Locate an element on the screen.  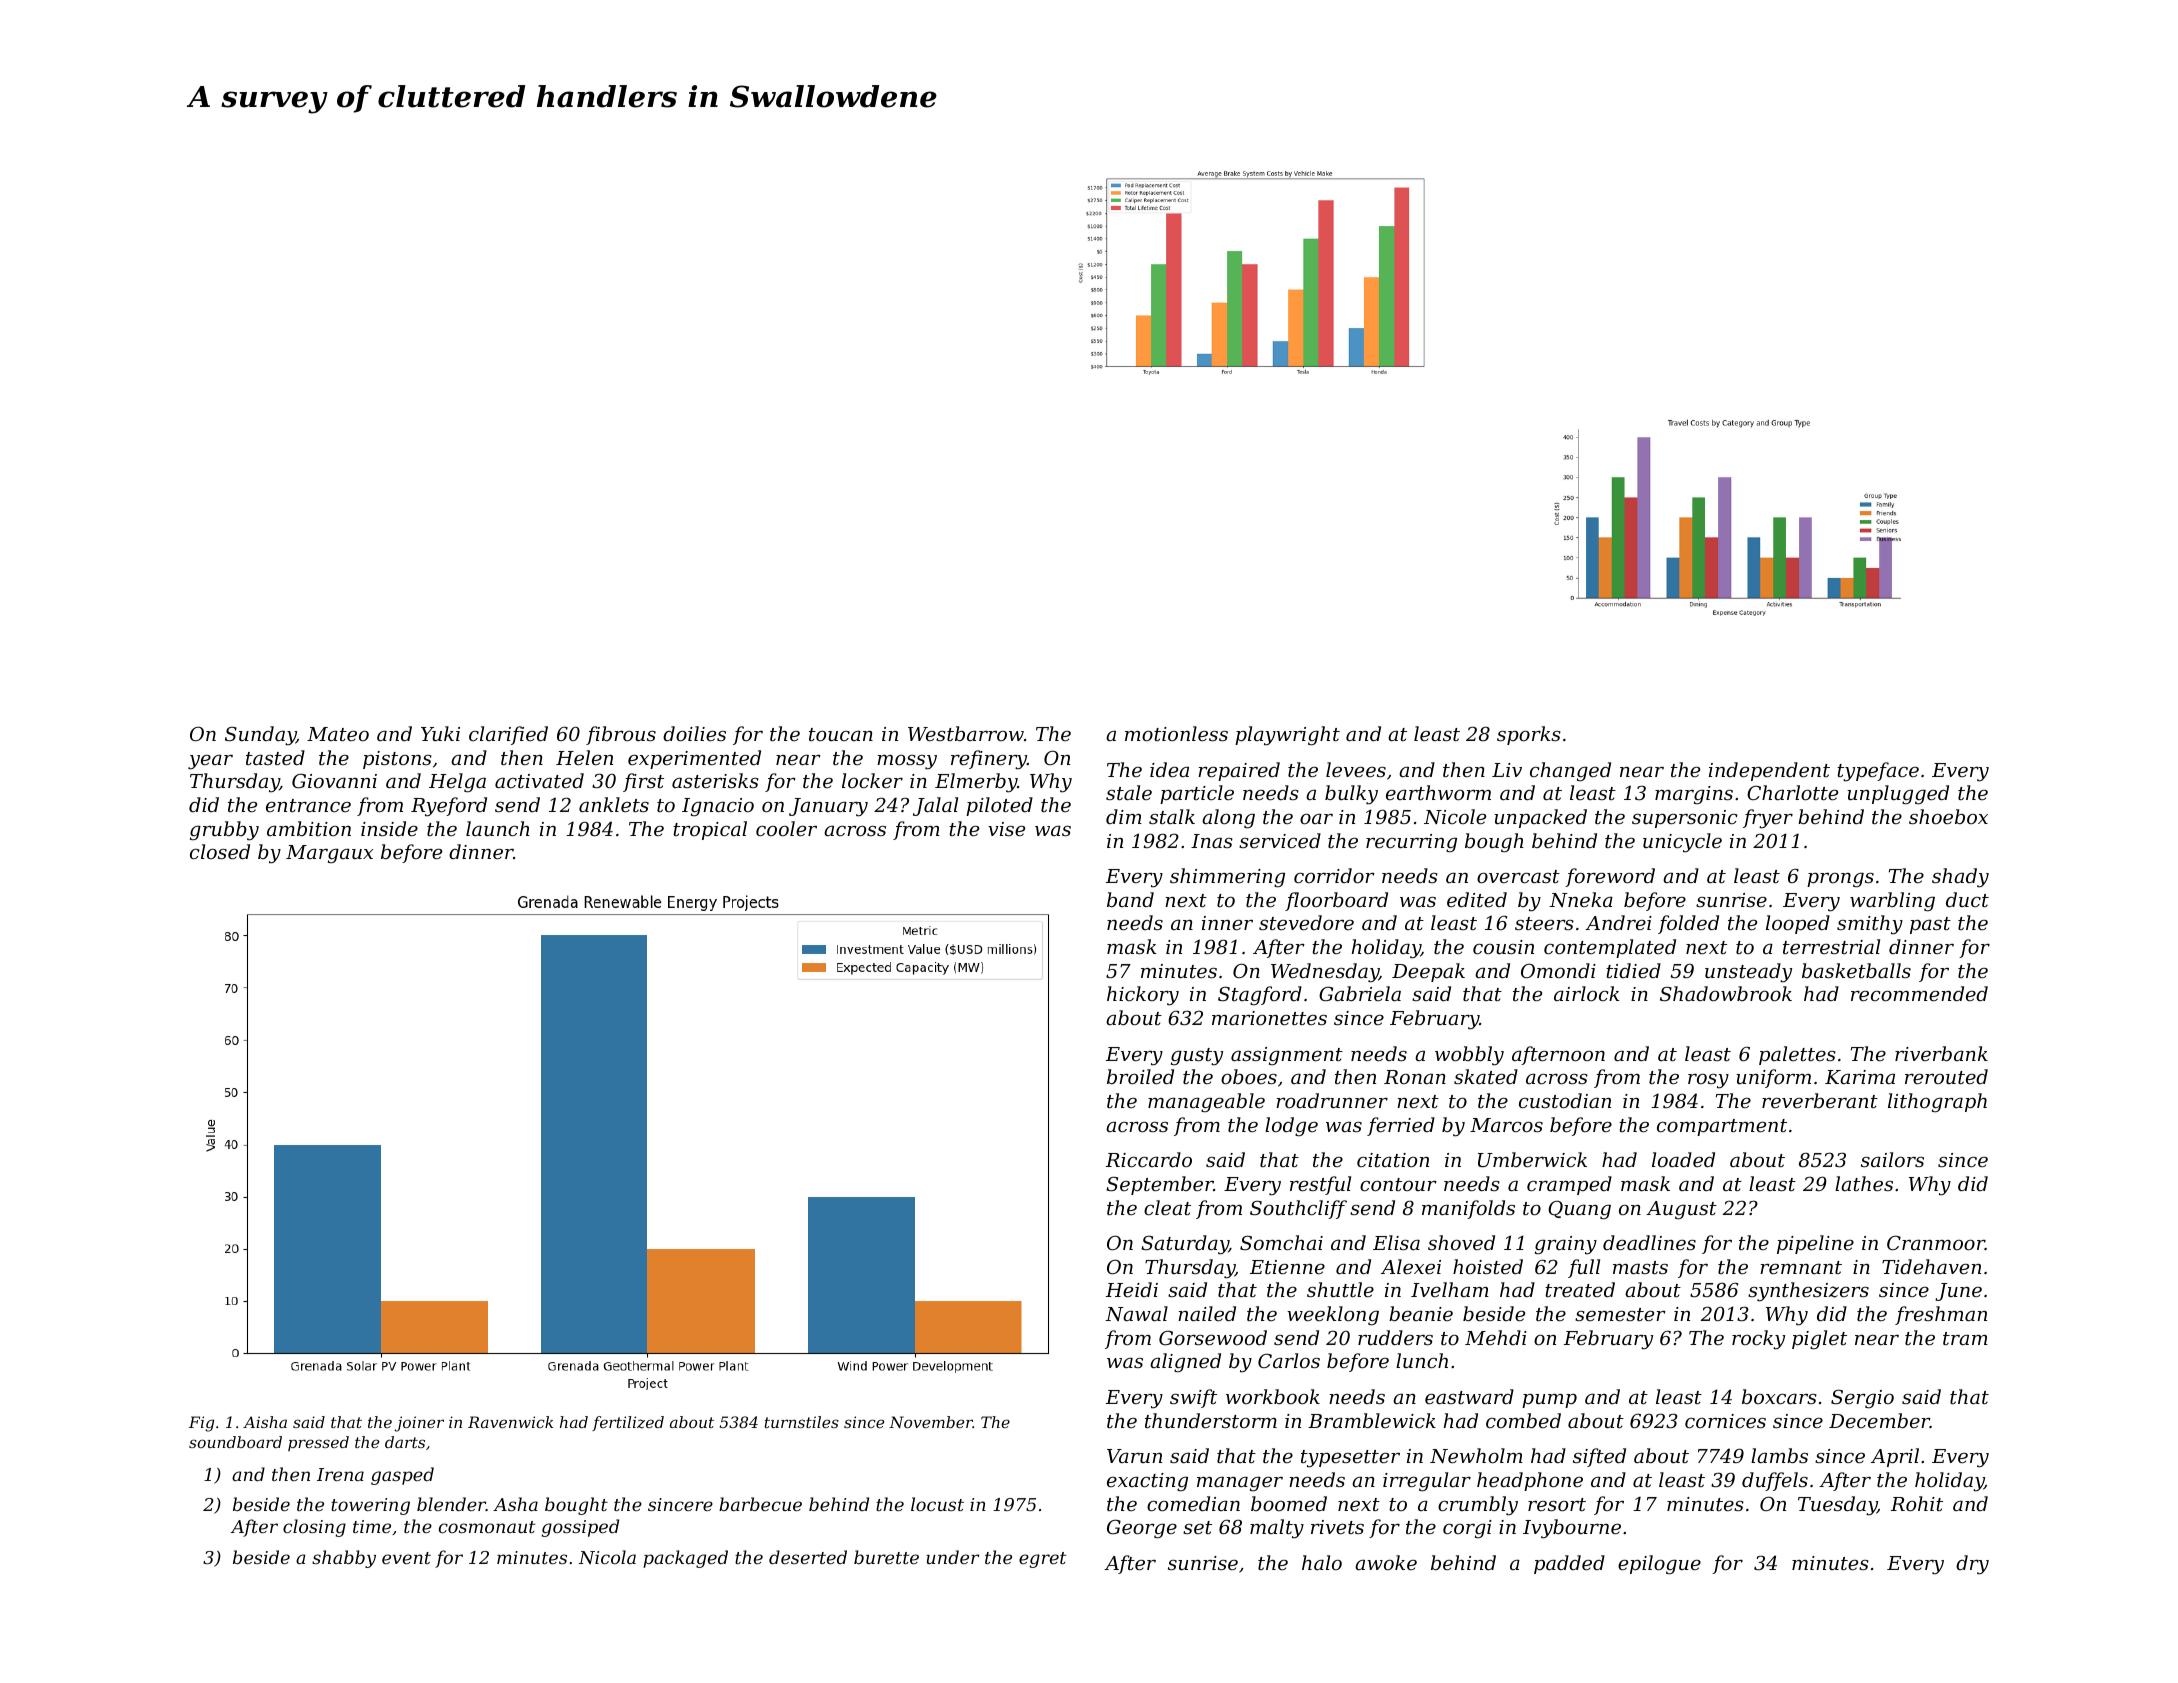
Inas is located at coordinates (1212, 841).
